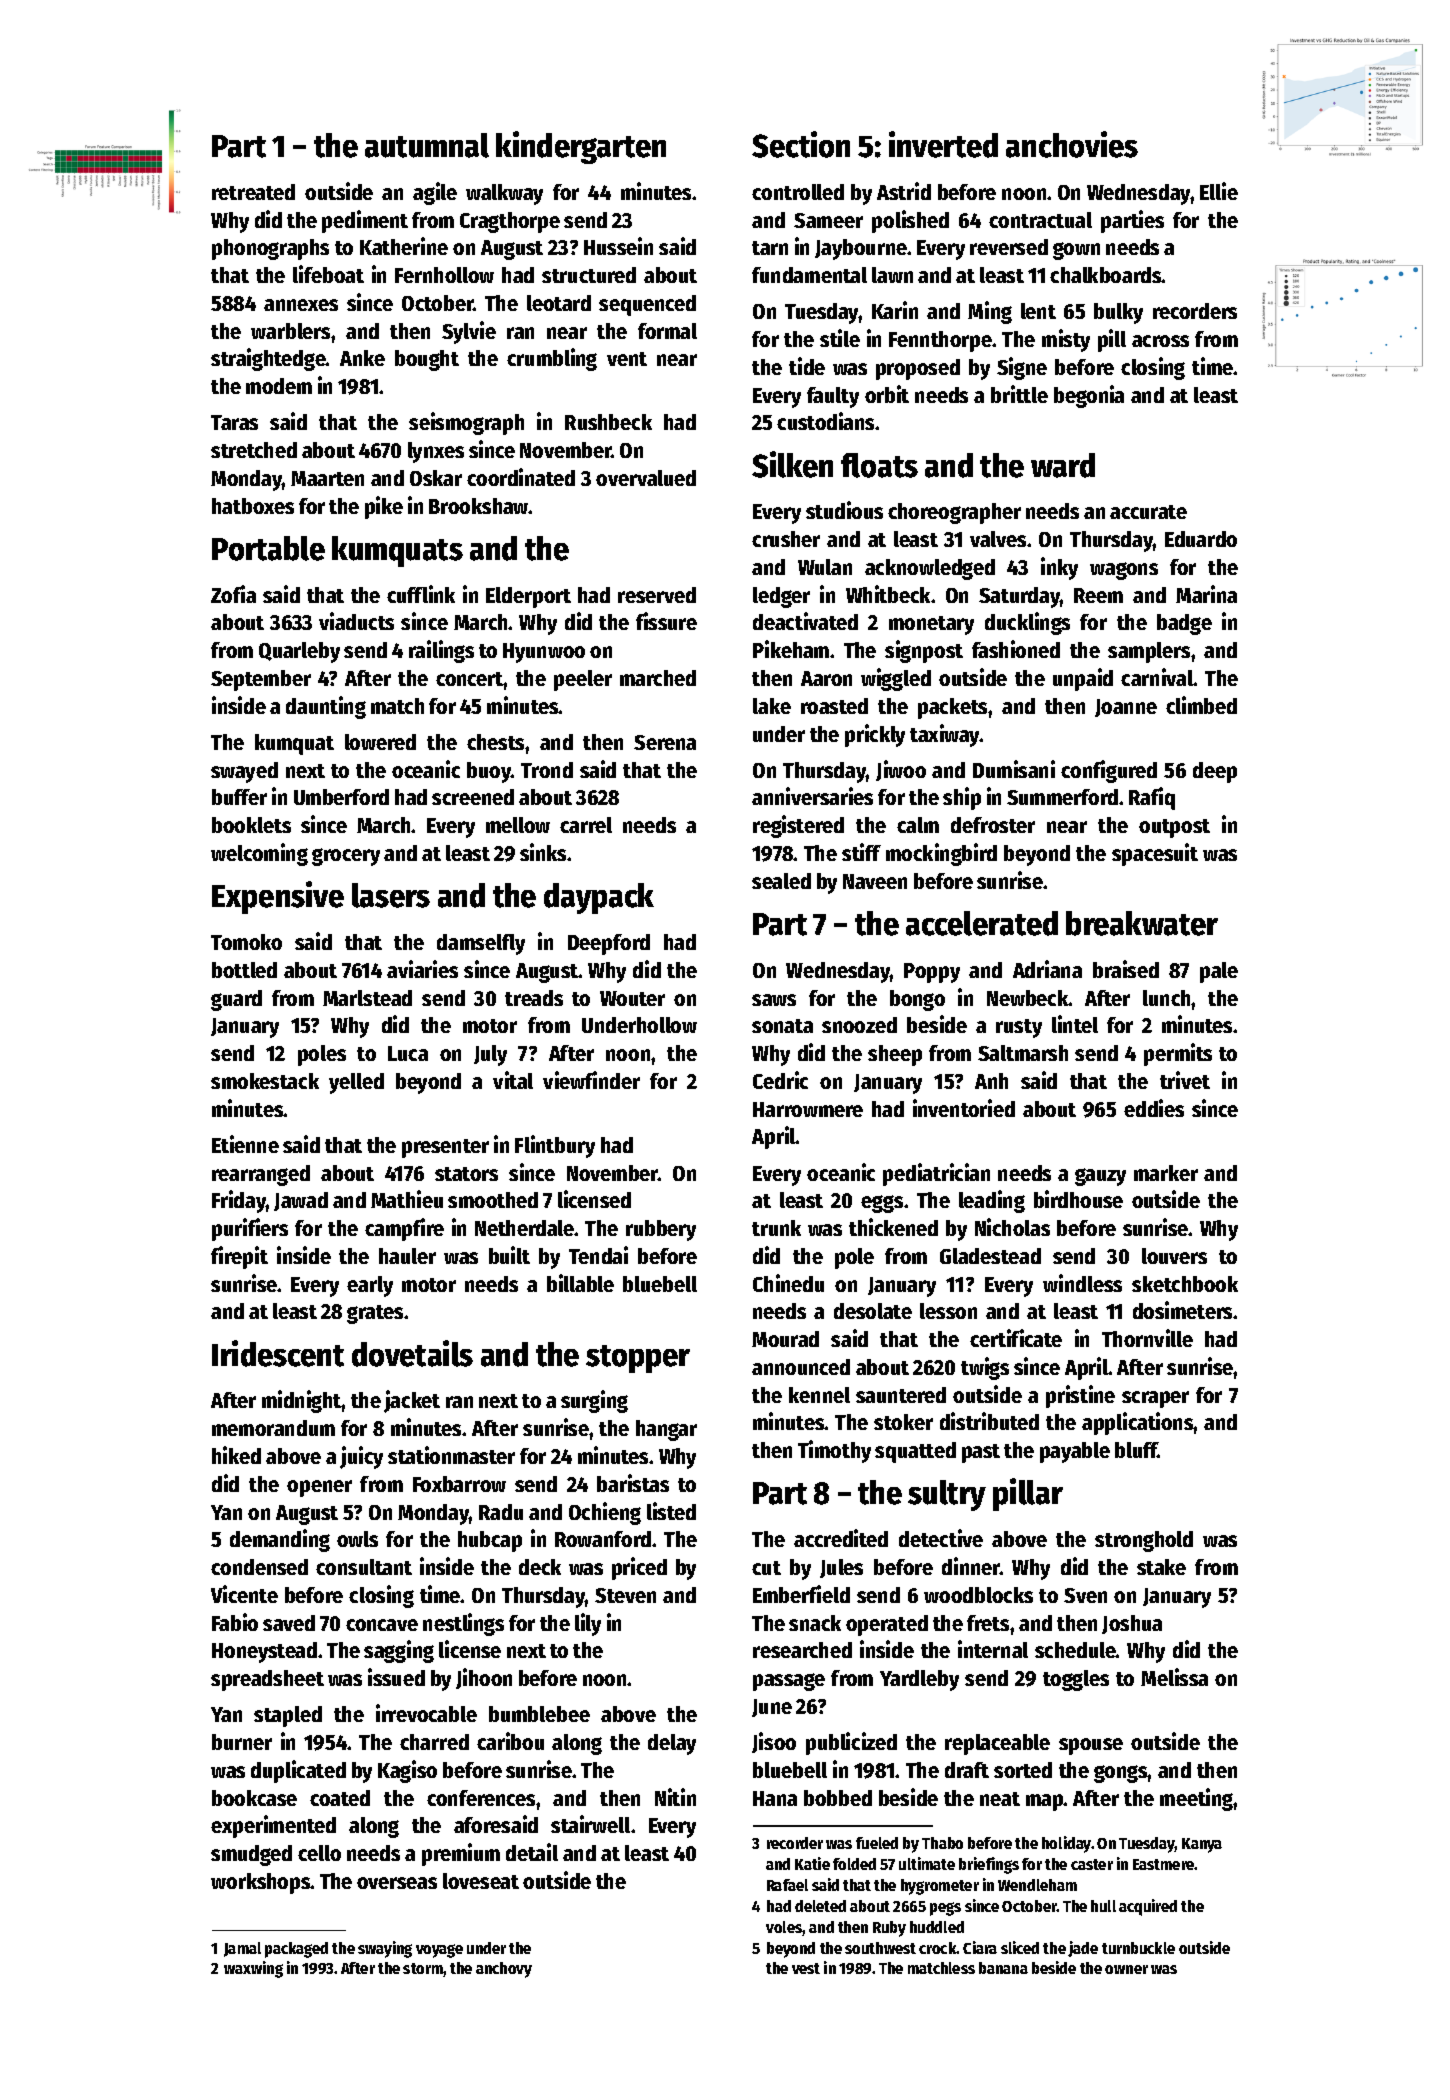 The height and width of the document is (2100, 1450). What do you see at coordinates (675, 1797) in the document?
I see `Nitin` at bounding box center [675, 1797].
